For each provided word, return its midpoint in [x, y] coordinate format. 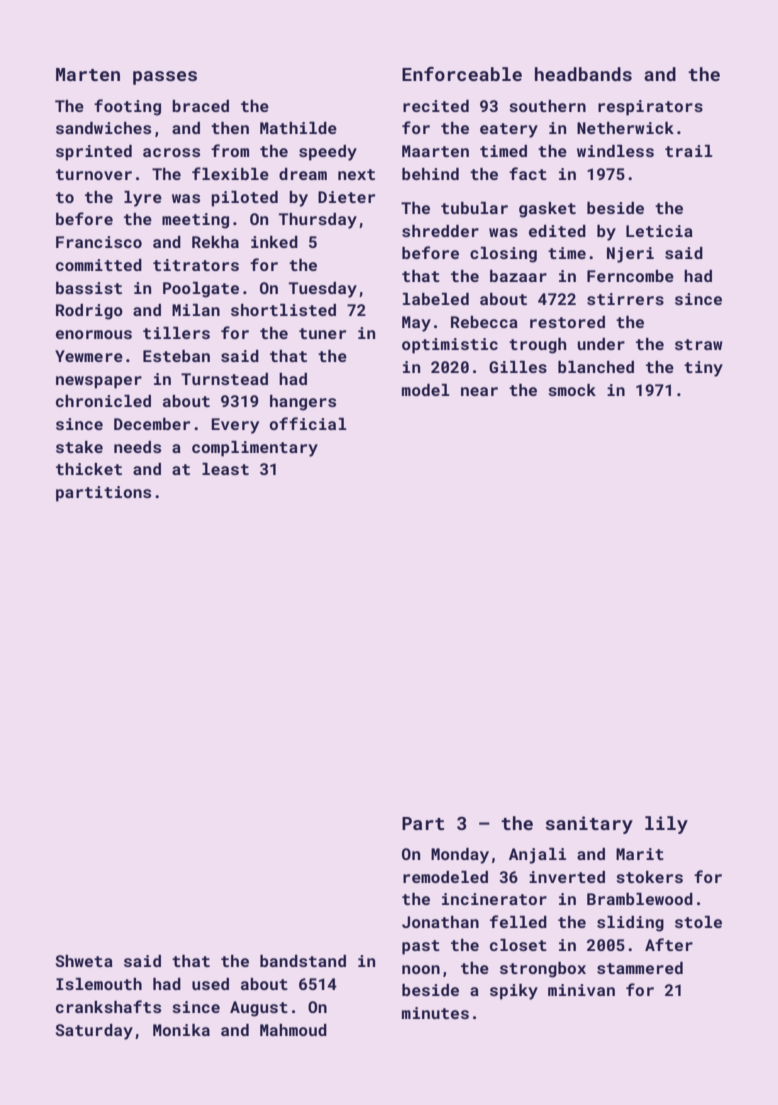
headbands [583, 74]
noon [421, 969]
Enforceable [462, 74]
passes [165, 78]
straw [699, 344]
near [479, 391]
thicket [89, 469]
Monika [181, 1030]
